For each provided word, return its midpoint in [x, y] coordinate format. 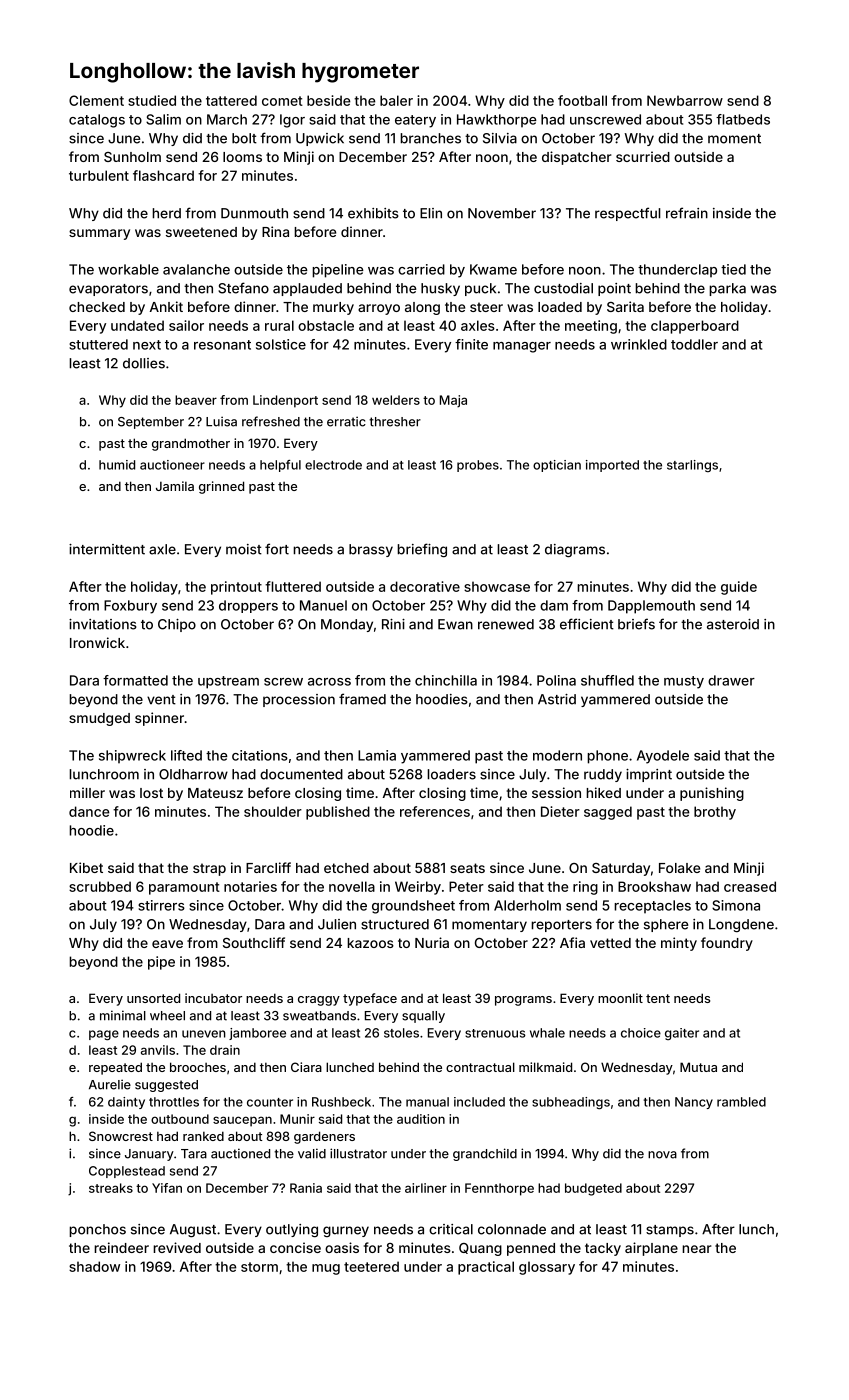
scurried [643, 156]
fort [277, 549]
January [149, 1155]
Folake [679, 868]
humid [117, 465]
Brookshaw [654, 886]
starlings [692, 466]
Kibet [86, 867]
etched [346, 868]
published [338, 813]
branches [430, 138]
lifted [186, 755]
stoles [401, 1033]
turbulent [99, 175]
